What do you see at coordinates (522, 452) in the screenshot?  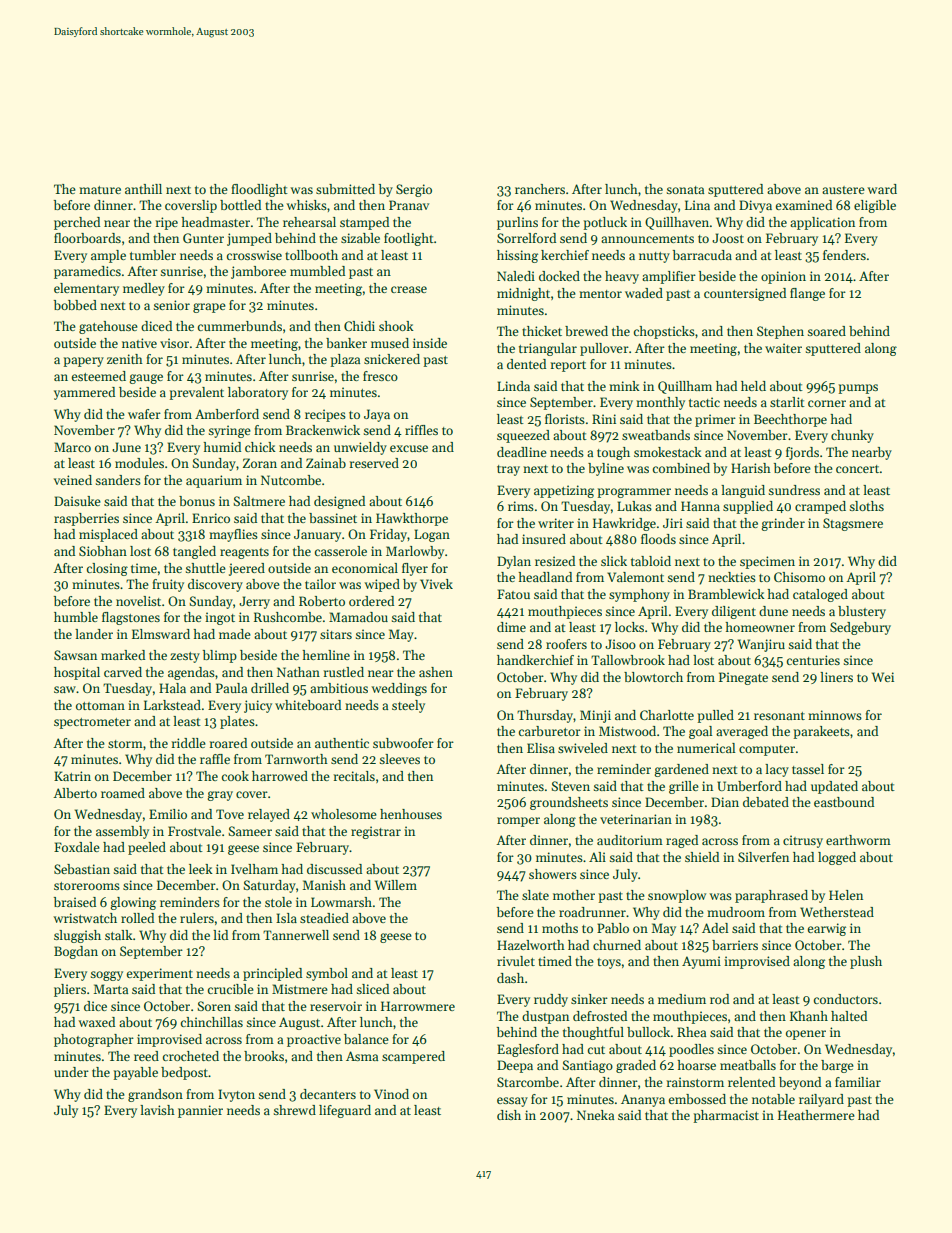 I see `deadline` at bounding box center [522, 452].
